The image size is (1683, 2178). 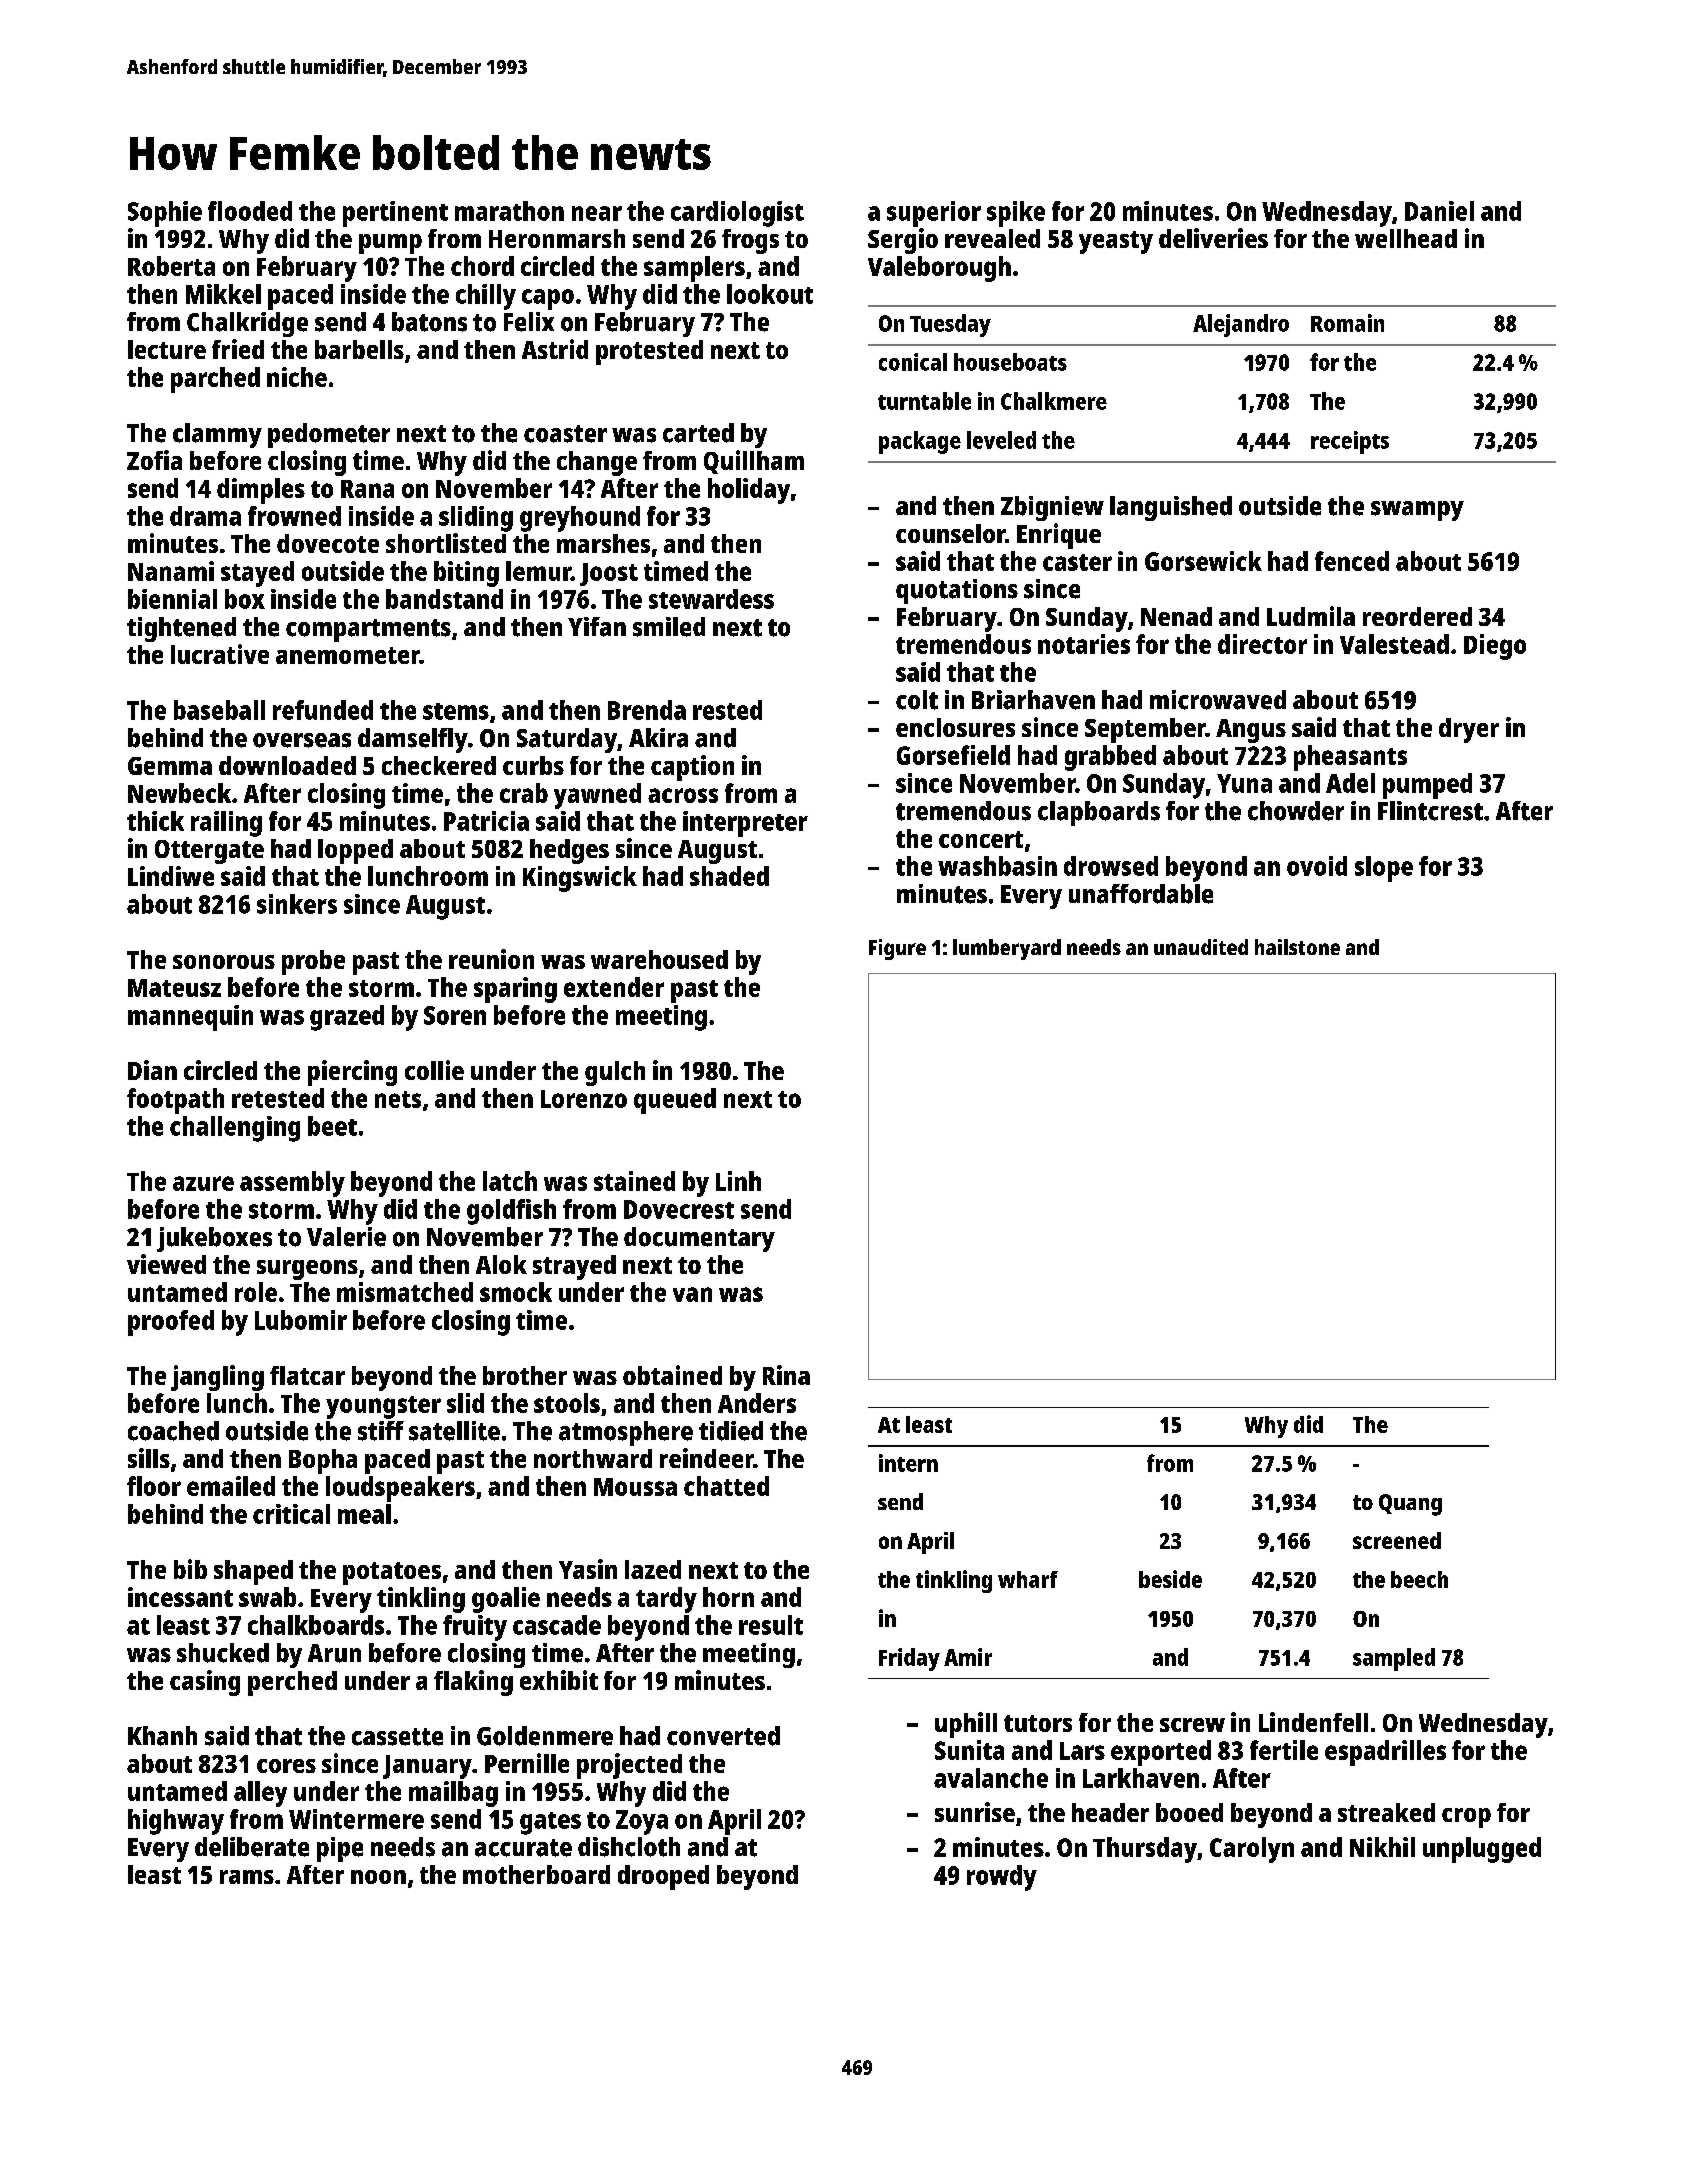 What do you see at coordinates (771, 1625) in the image?
I see `result` at bounding box center [771, 1625].
